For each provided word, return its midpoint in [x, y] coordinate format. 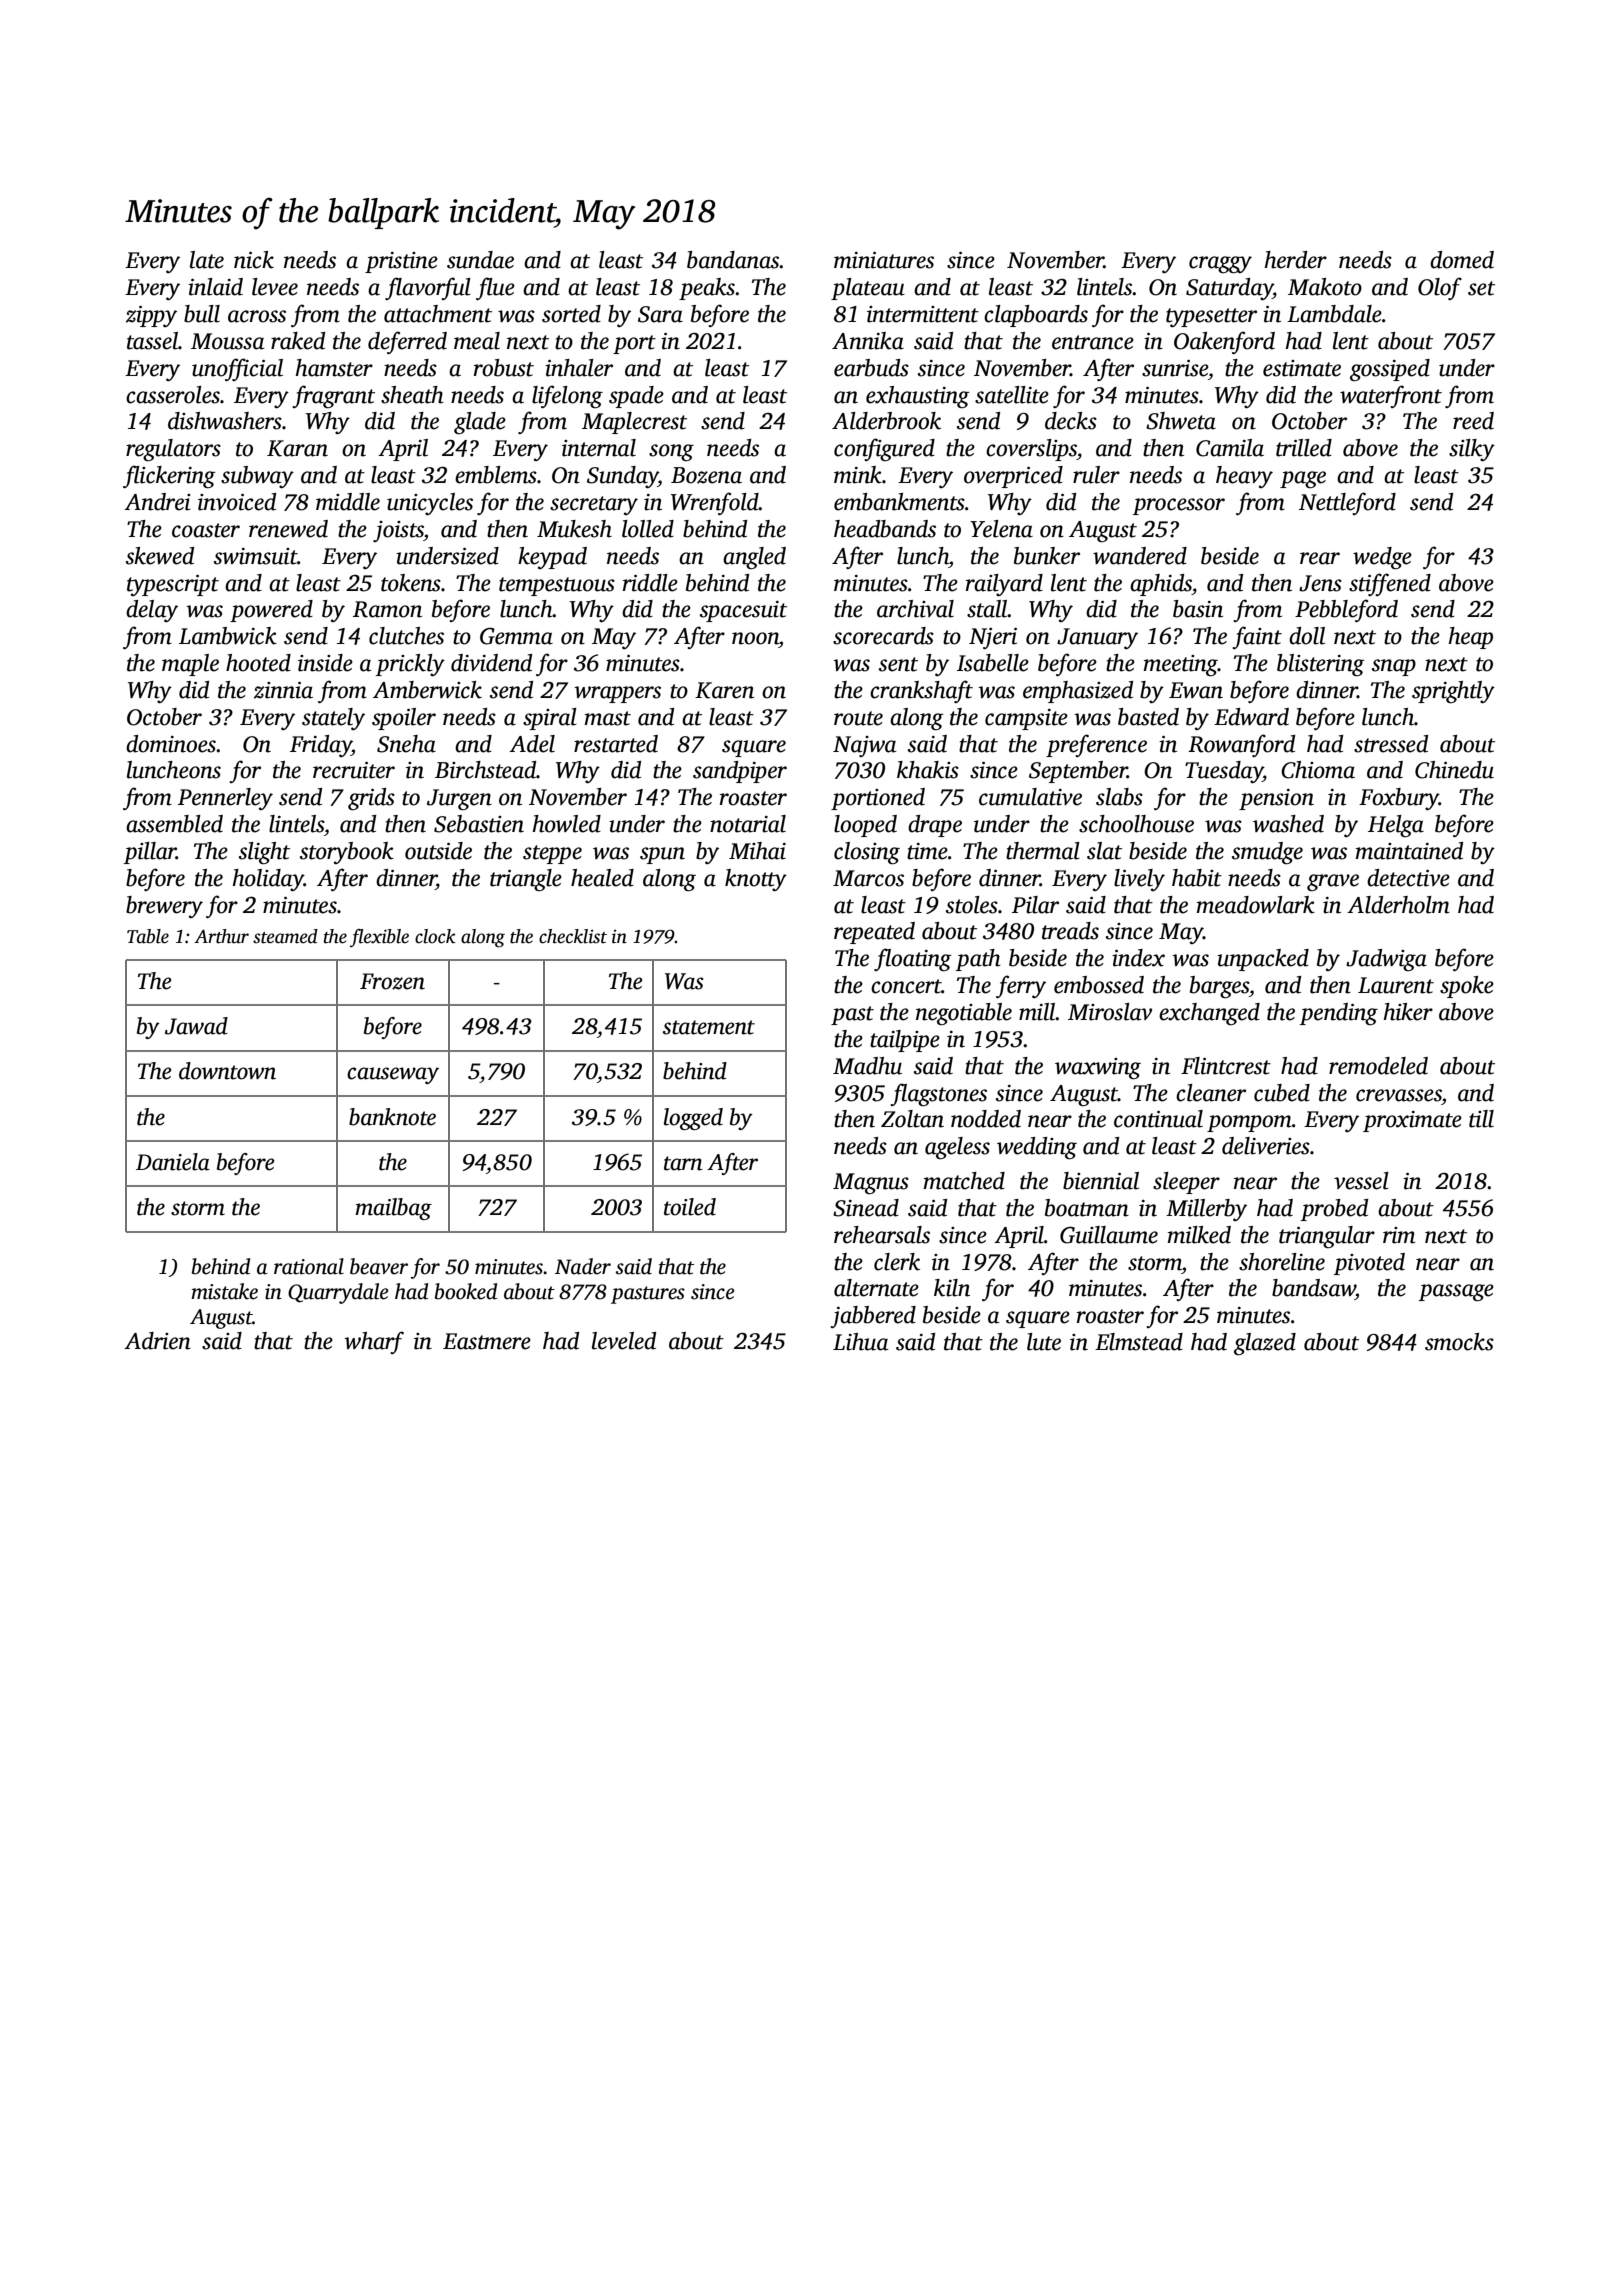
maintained [1409, 851]
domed [1462, 260]
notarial [748, 824]
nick [254, 260]
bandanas [733, 260]
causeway [393, 1075]
